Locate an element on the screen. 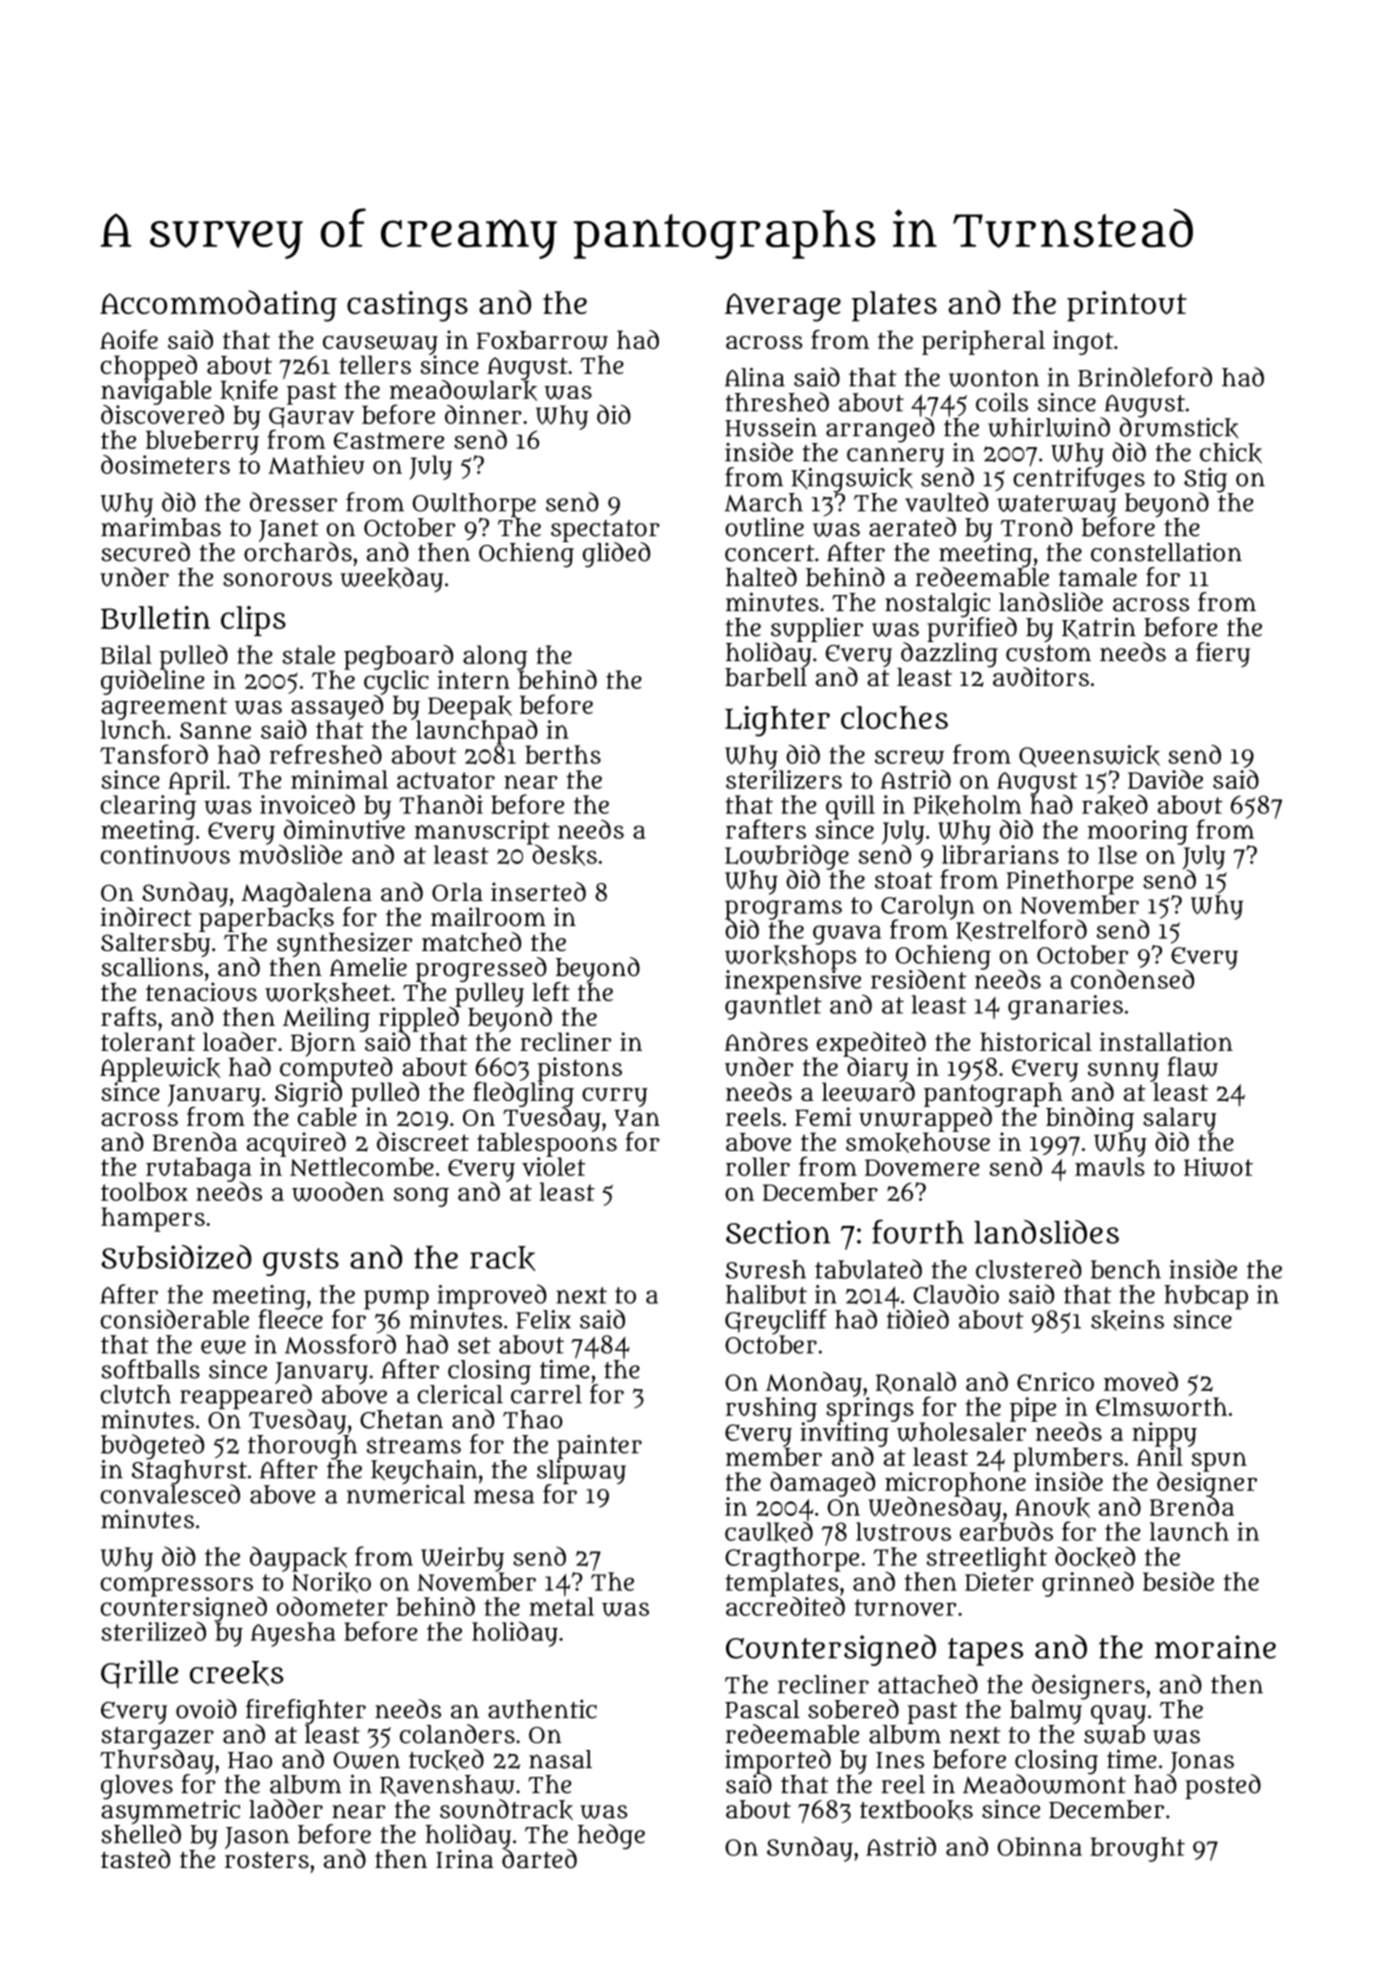 The height and width of the screenshot is (1969, 1386). hampers is located at coordinates (153, 1219).
